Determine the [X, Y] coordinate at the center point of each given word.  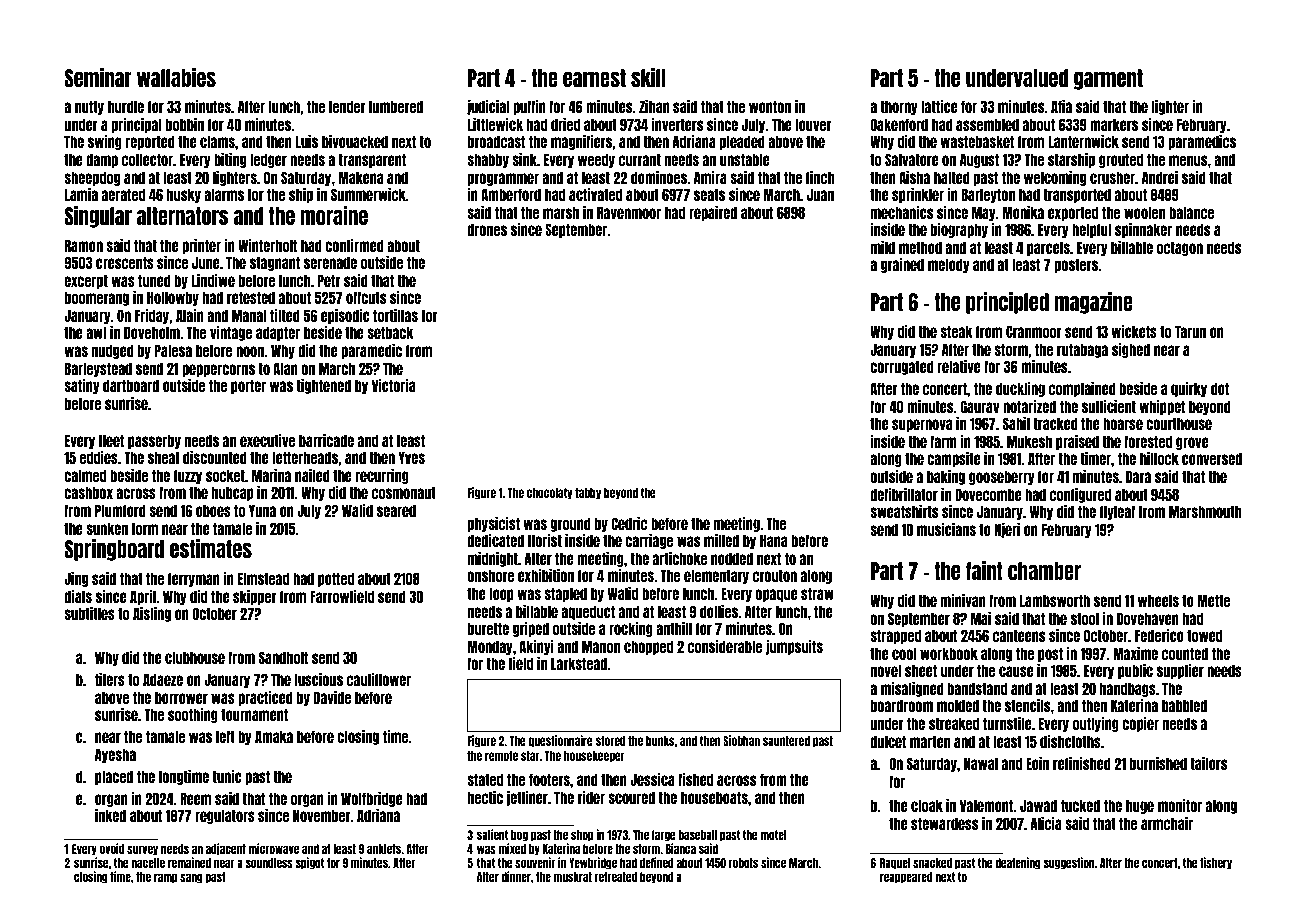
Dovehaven [1148, 618]
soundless [269, 863]
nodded [732, 558]
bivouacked [355, 141]
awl [96, 332]
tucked [1080, 805]
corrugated [902, 367]
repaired [713, 213]
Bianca [681, 848]
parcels [1048, 248]
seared [396, 510]
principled [1007, 303]
